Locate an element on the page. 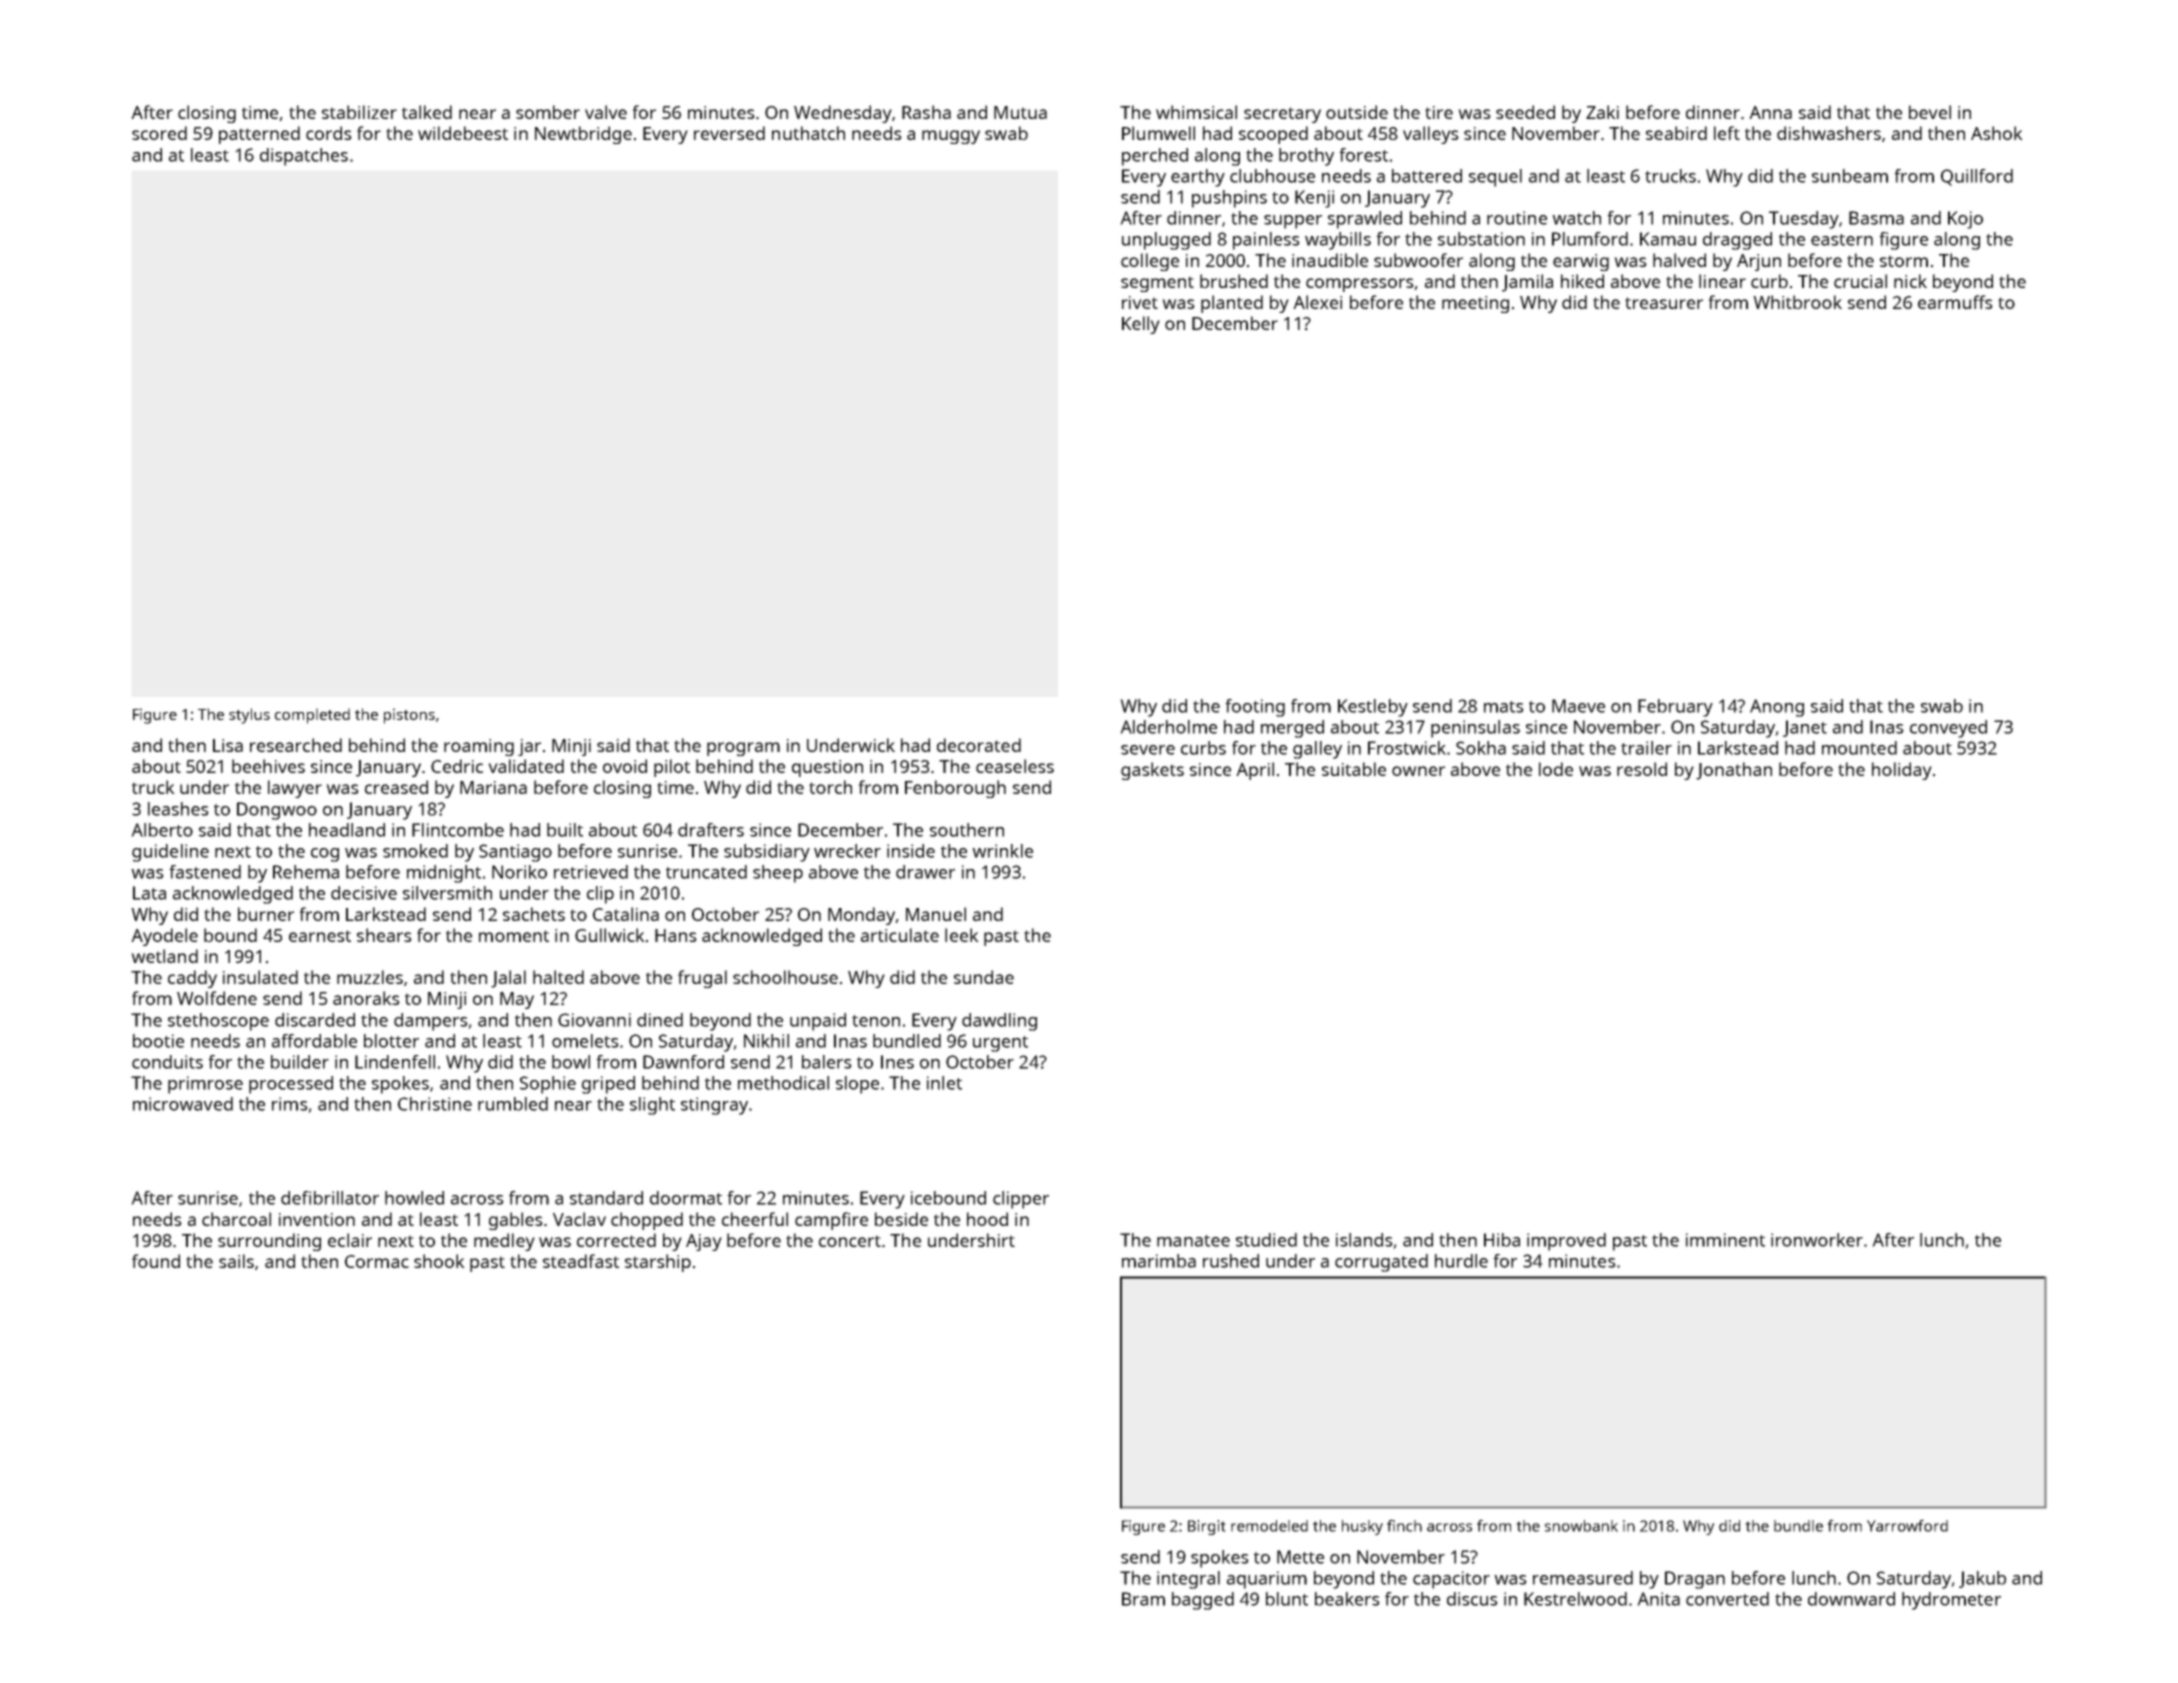 The image size is (2178, 1683). Anna is located at coordinates (1770, 112).
